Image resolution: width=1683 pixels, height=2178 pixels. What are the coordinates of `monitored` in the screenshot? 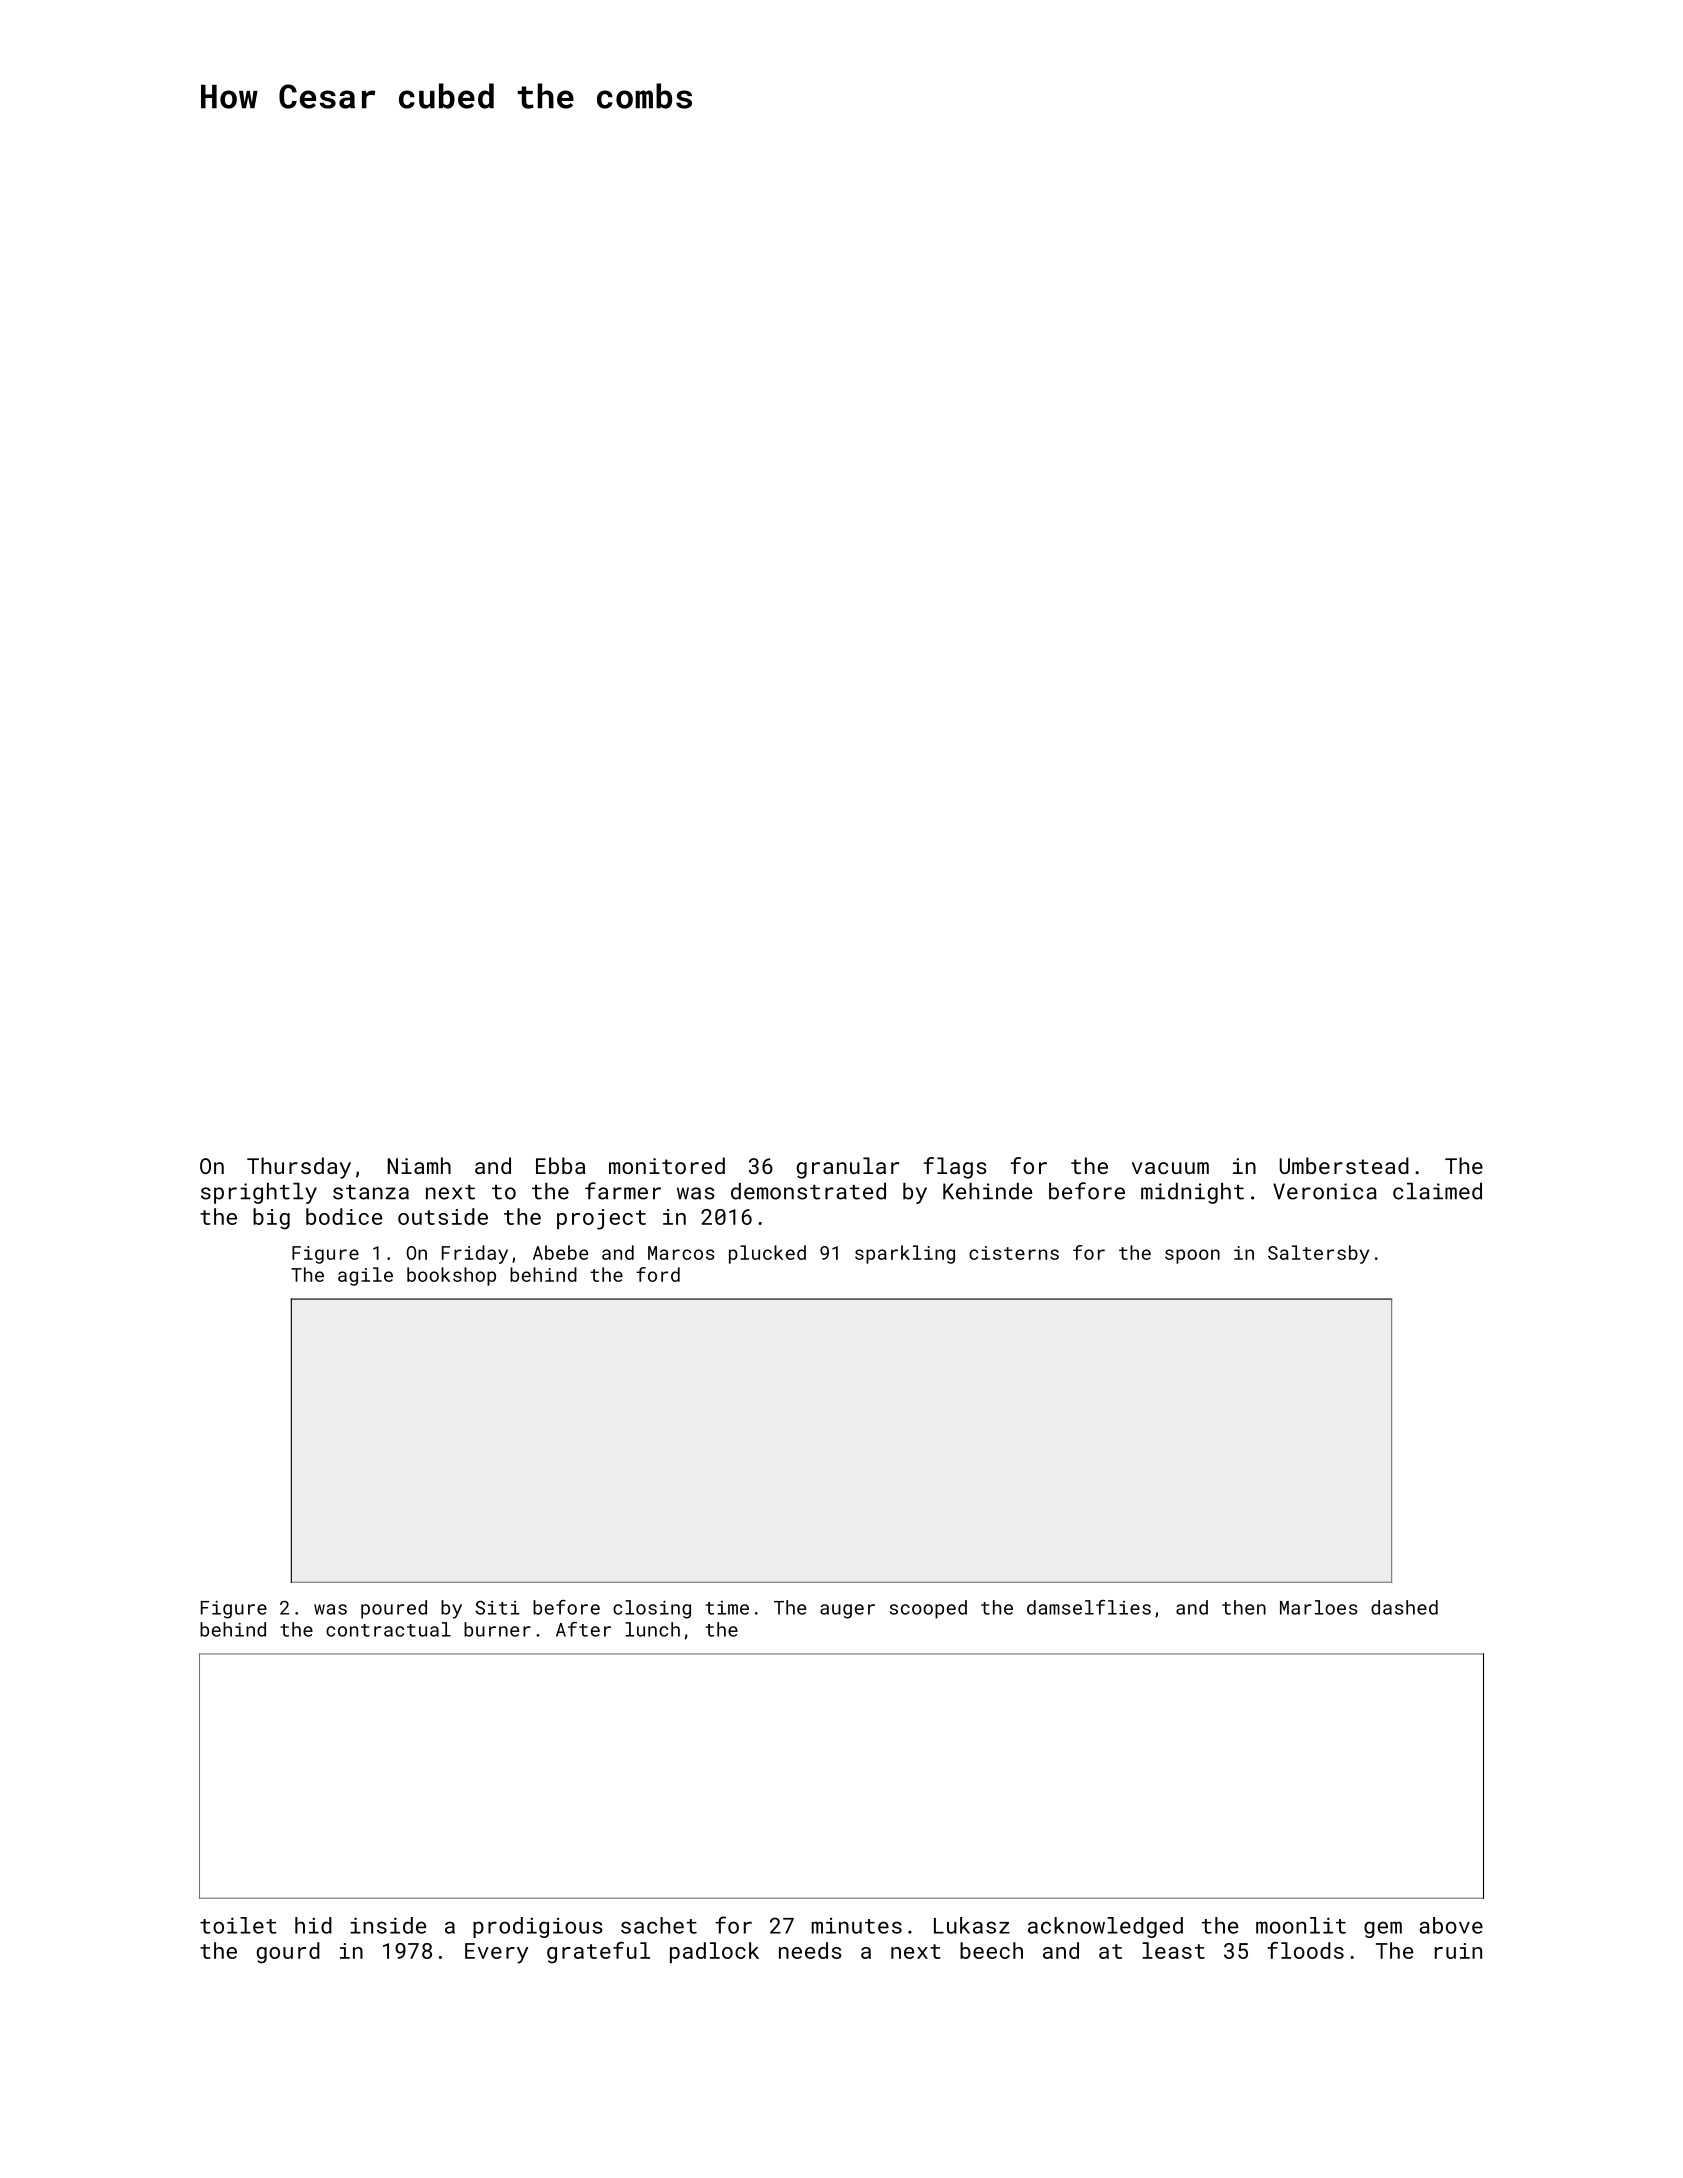 It's located at (667, 1165).
